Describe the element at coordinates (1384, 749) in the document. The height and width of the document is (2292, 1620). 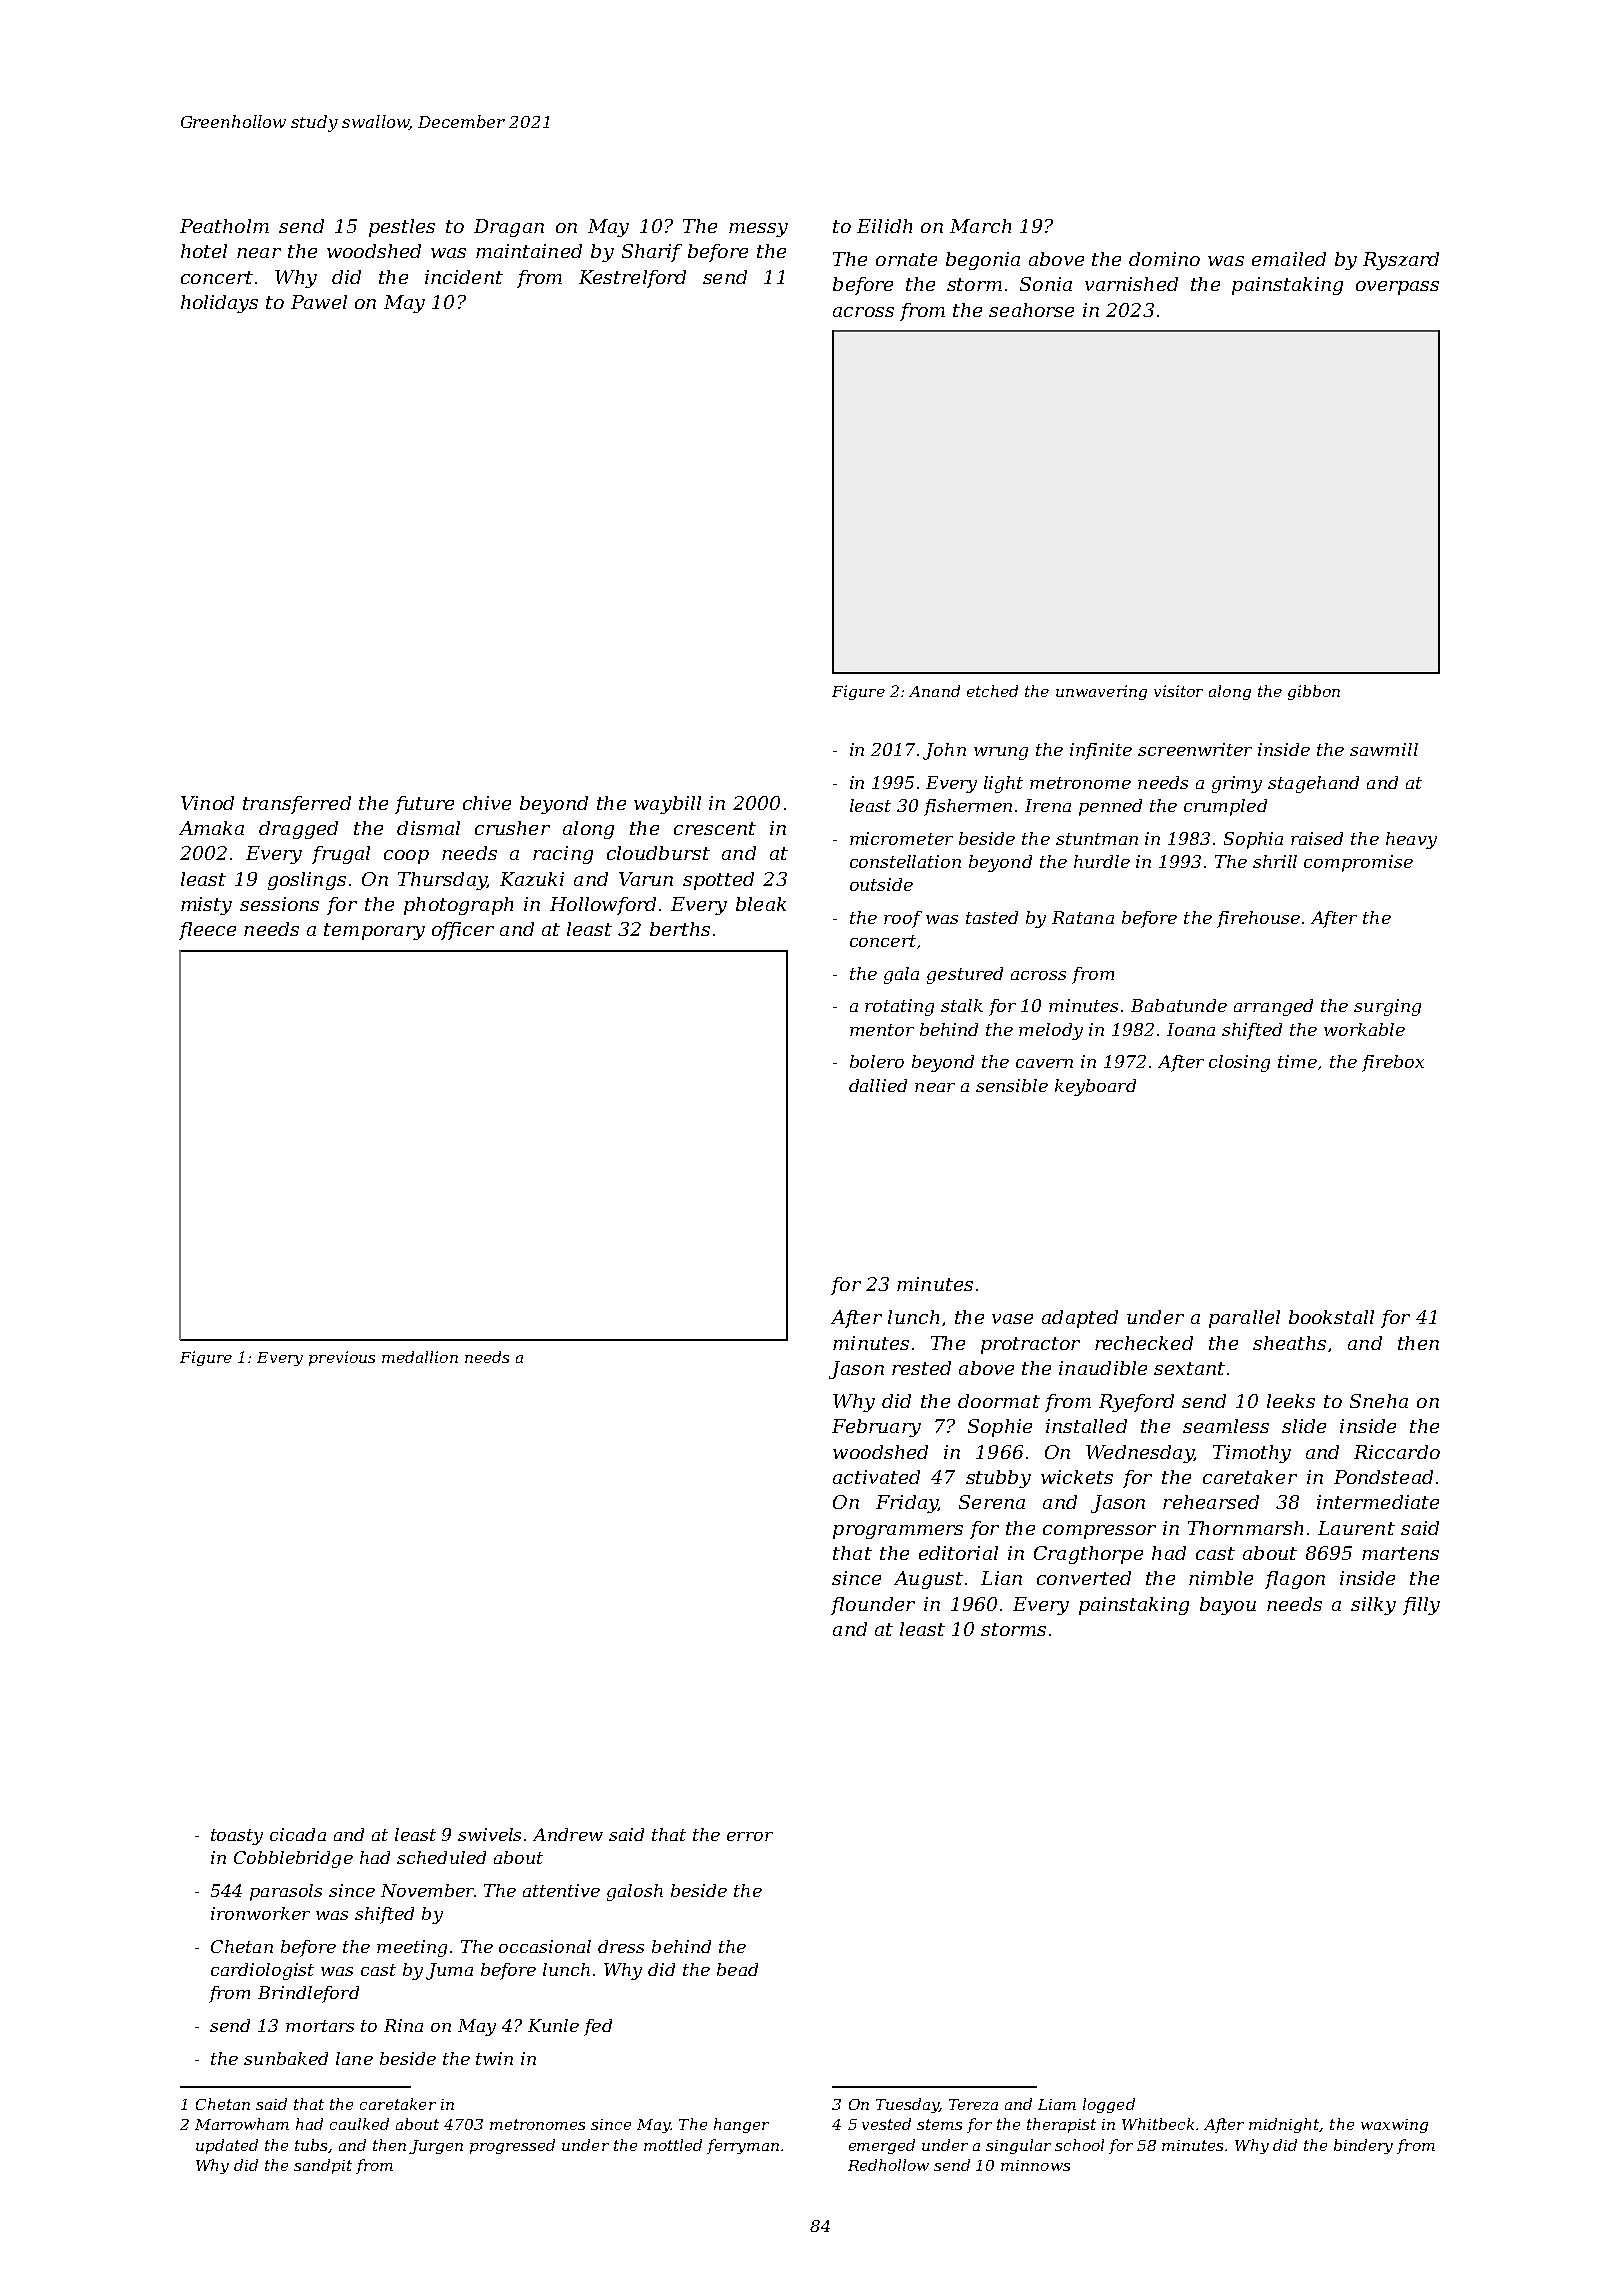
I see `sawmill` at that location.
